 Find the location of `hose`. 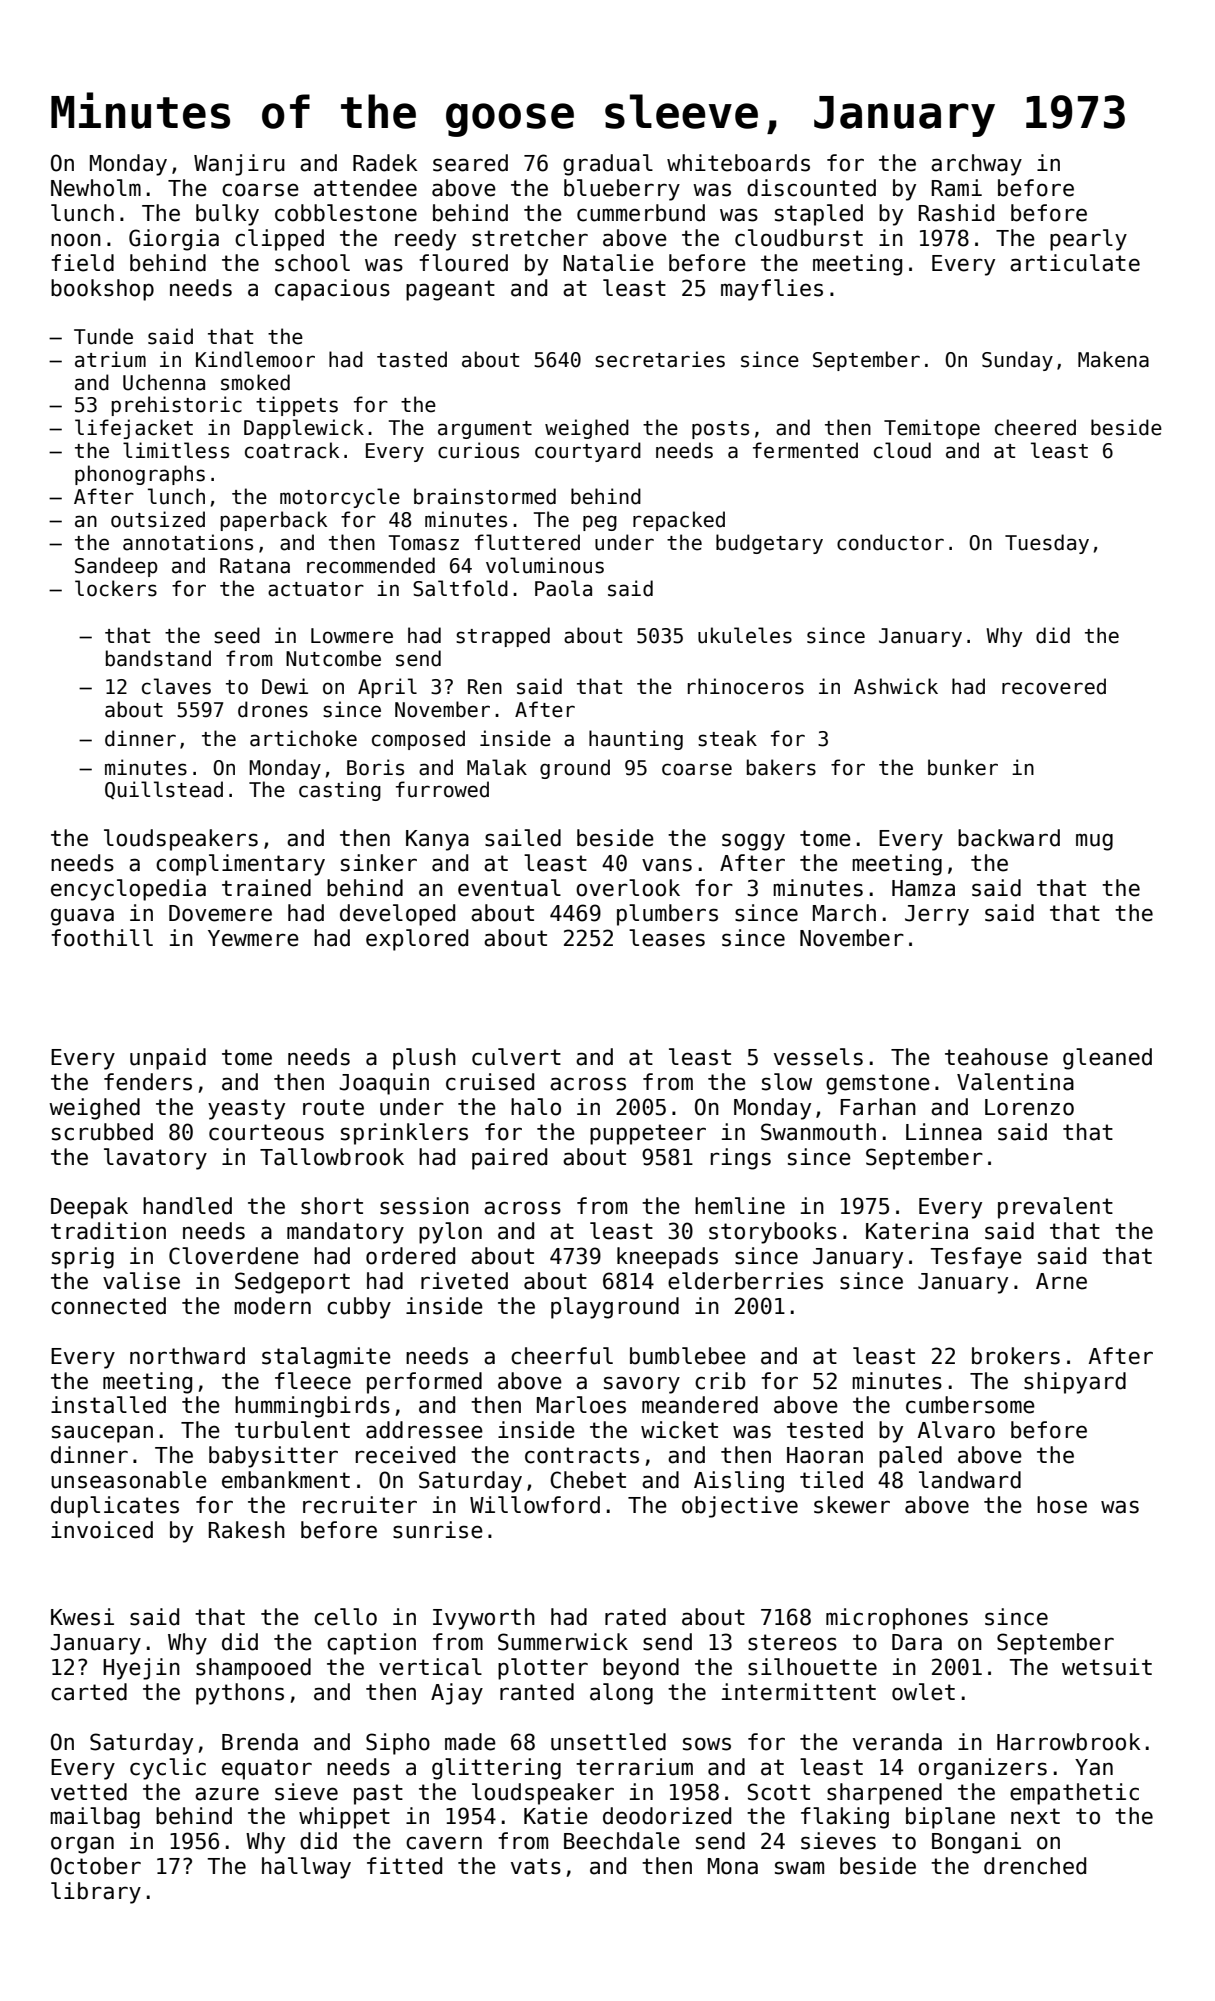

hose is located at coordinates (1062, 1505).
